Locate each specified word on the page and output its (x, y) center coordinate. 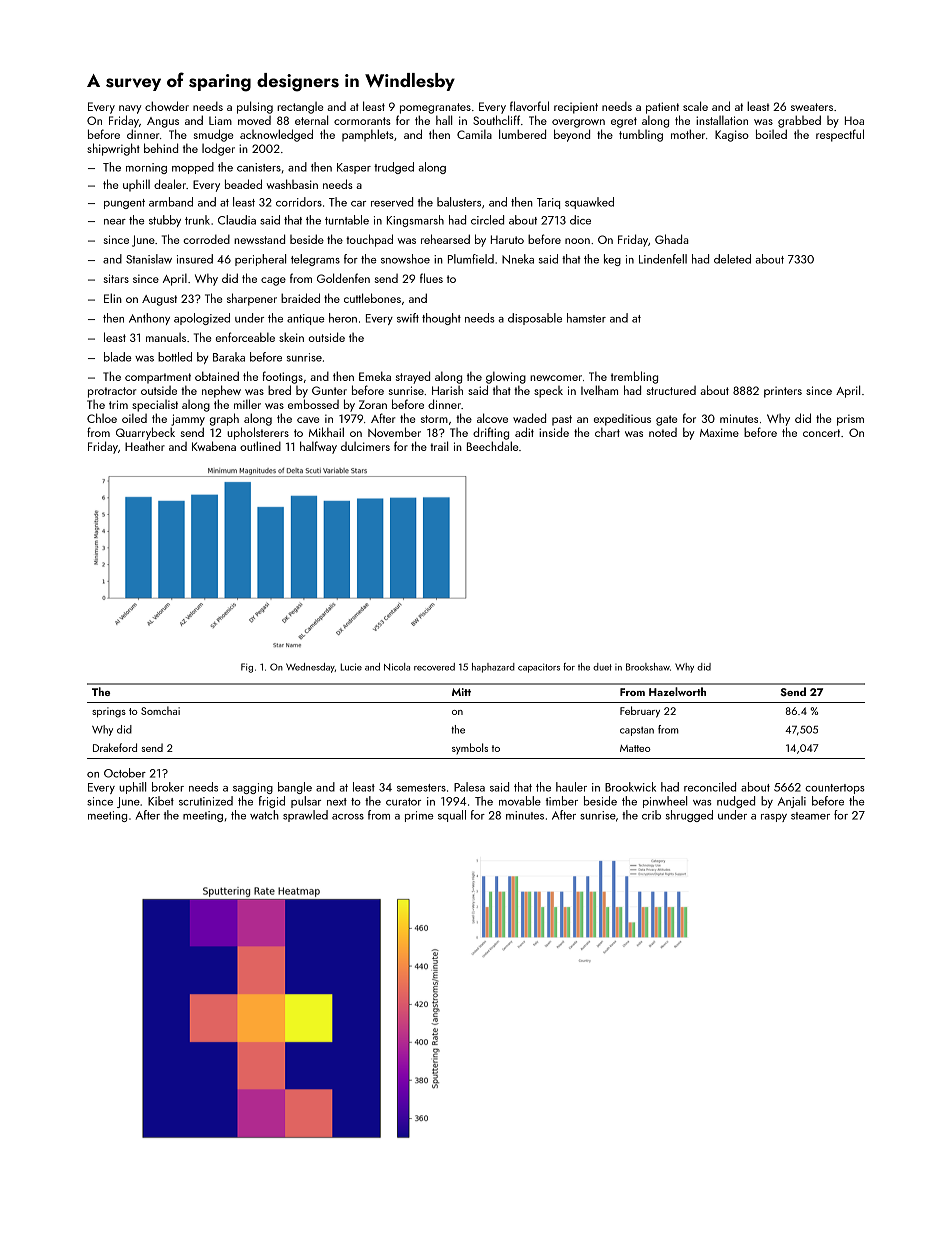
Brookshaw (648, 667)
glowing (506, 377)
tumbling (641, 136)
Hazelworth (677, 691)
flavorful (529, 106)
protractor (112, 392)
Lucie (351, 667)
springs (109, 712)
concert (821, 433)
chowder (167, 106)
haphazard (493, 668)
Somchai (160, 710)
